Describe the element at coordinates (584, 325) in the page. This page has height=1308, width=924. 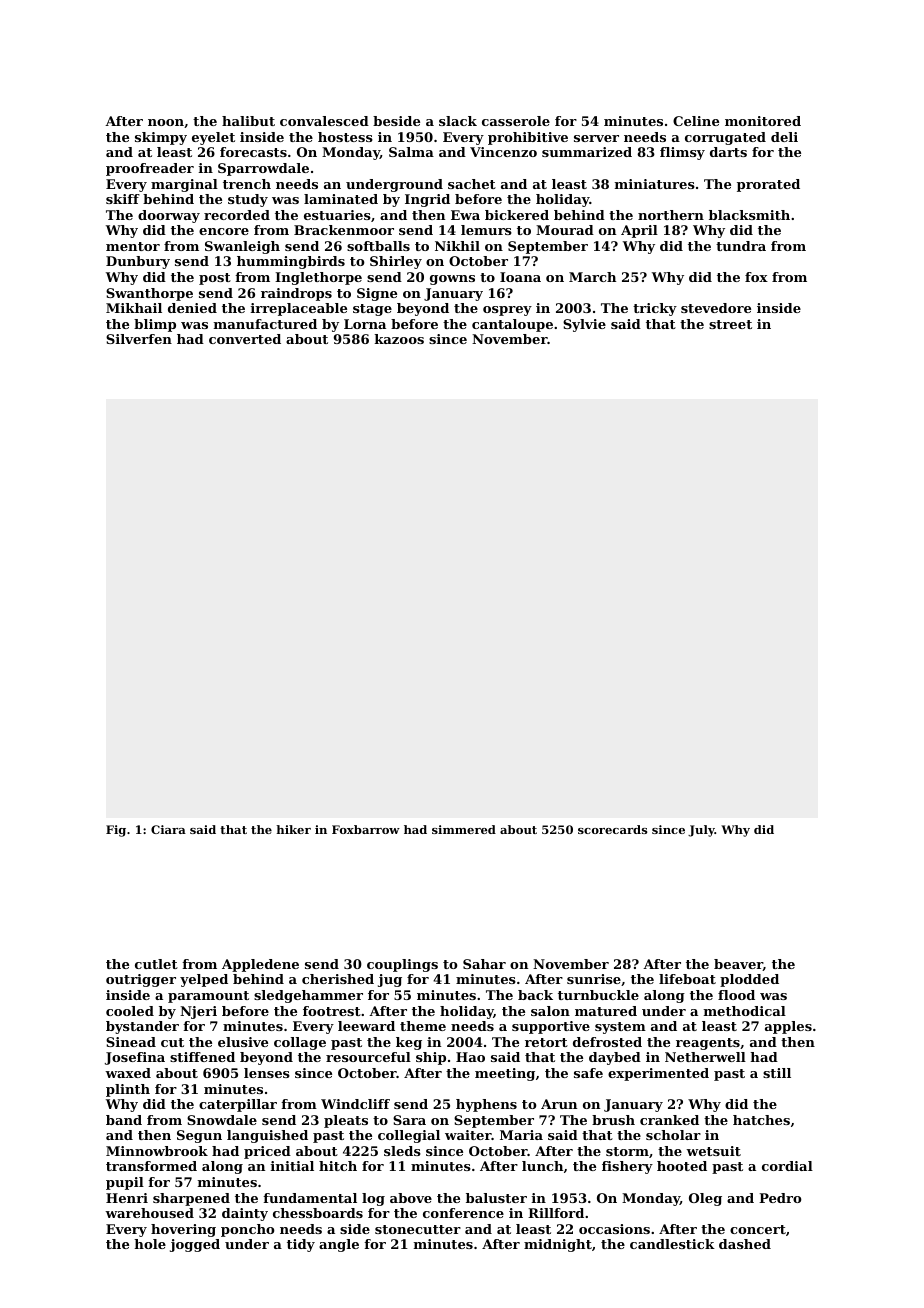
I see `Sylvie` at that location.
